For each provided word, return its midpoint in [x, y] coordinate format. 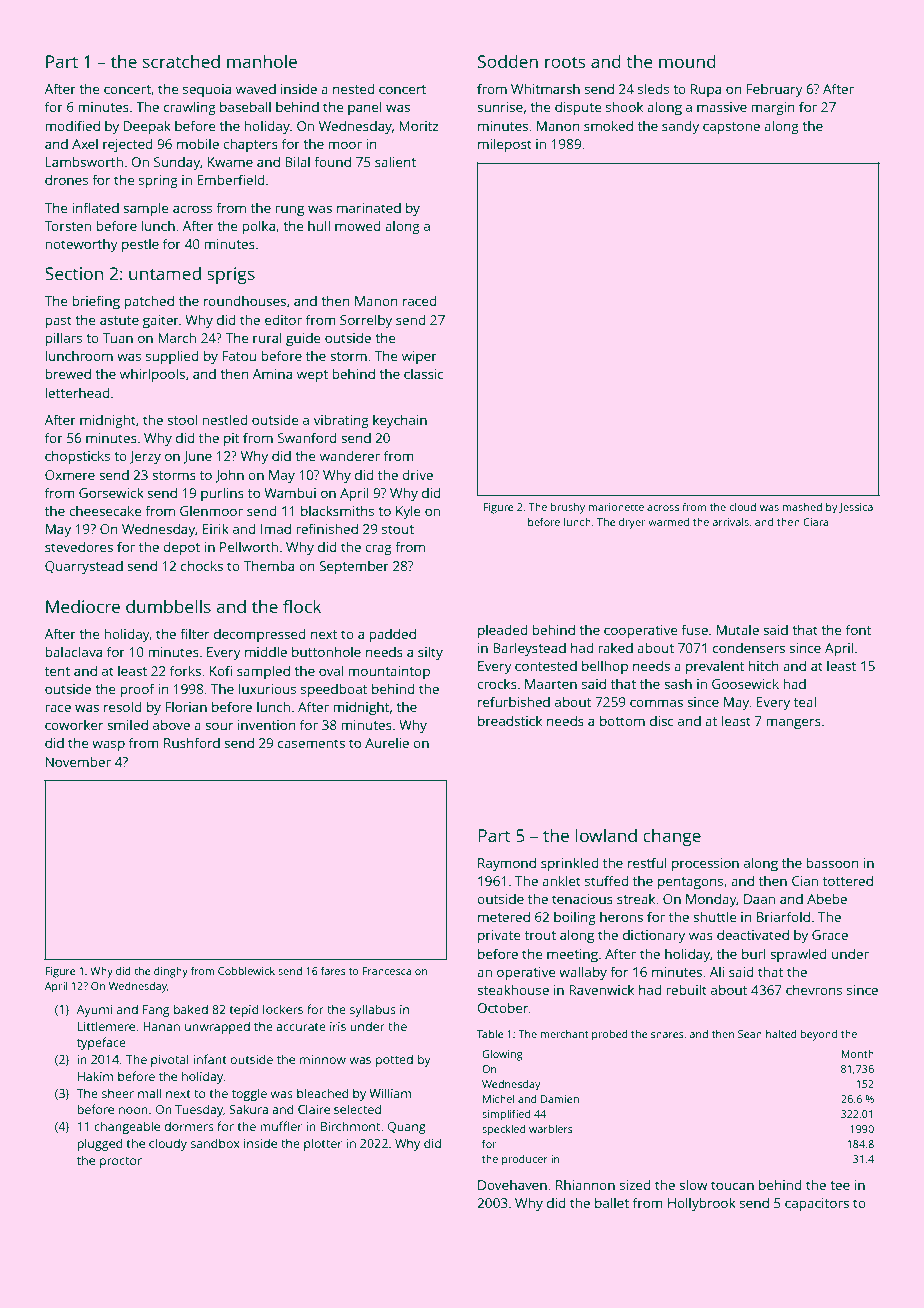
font [859, 629]
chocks [202, 565]
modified [72, 125]
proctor [121, 1162]
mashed [802, 507]
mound [687, 61]
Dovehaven [512, 1184]
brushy [568, 508]
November [78, 761]
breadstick [510, 720]
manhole [262, 61]
